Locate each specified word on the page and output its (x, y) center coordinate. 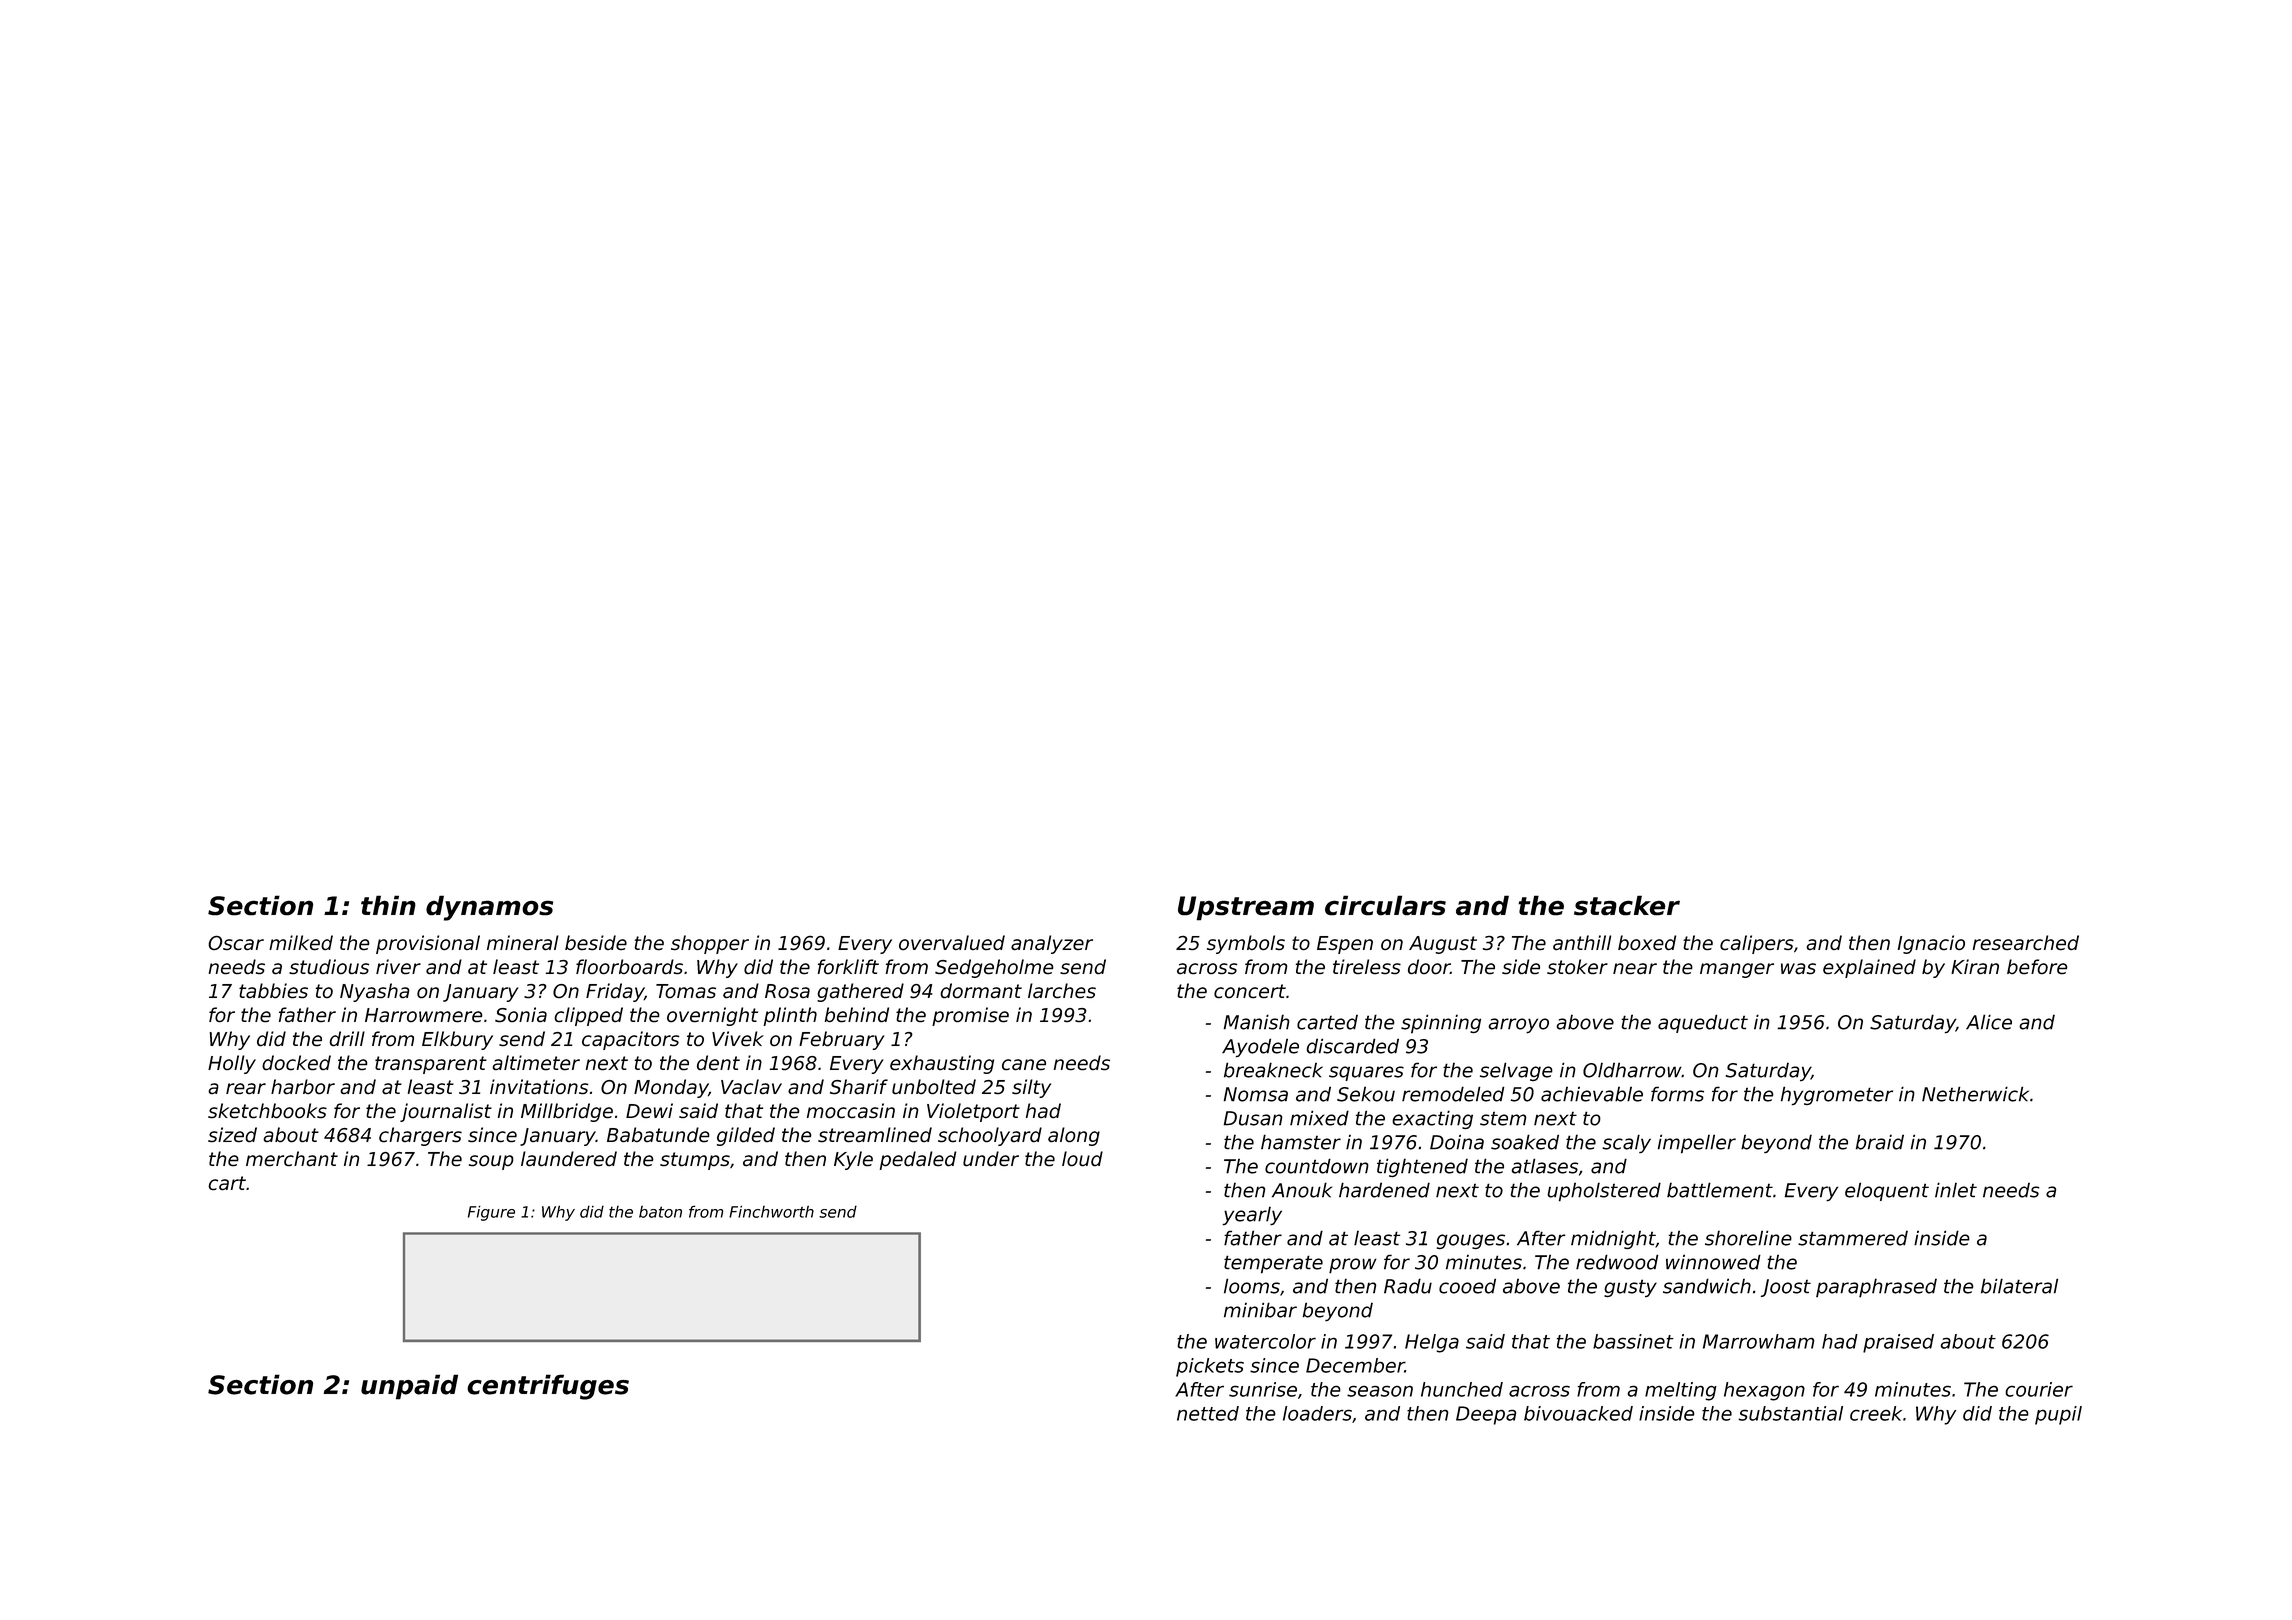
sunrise (1263, 1389)
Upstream (1246, 908)
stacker (1627, 905)
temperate (1273, 1264)
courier (2039, 1389)
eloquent (1887, 1191)
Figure (491, 1213)
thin (388, 905)
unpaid (409, 1387)
